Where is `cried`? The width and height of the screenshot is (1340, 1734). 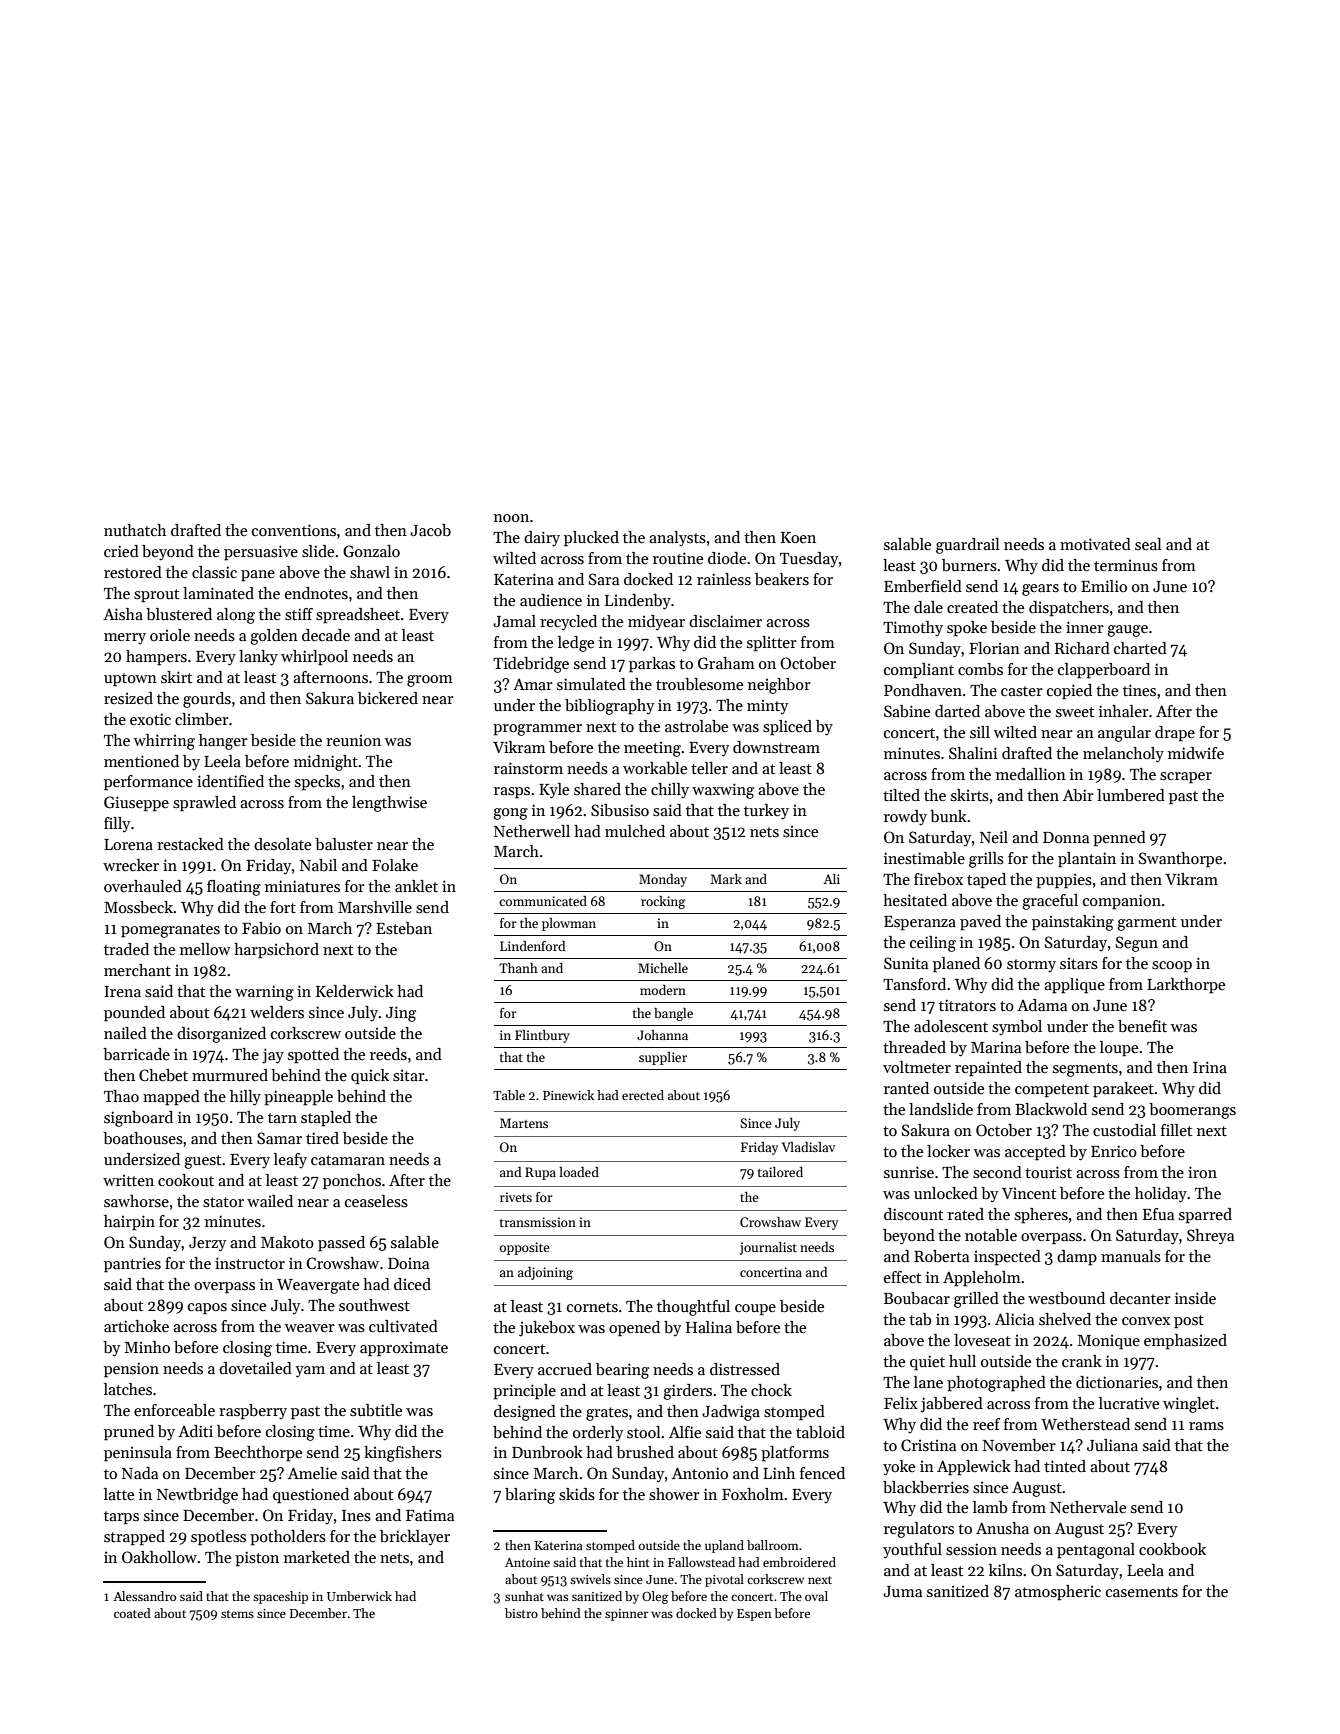 cried is located at coordinates (121, 551).
